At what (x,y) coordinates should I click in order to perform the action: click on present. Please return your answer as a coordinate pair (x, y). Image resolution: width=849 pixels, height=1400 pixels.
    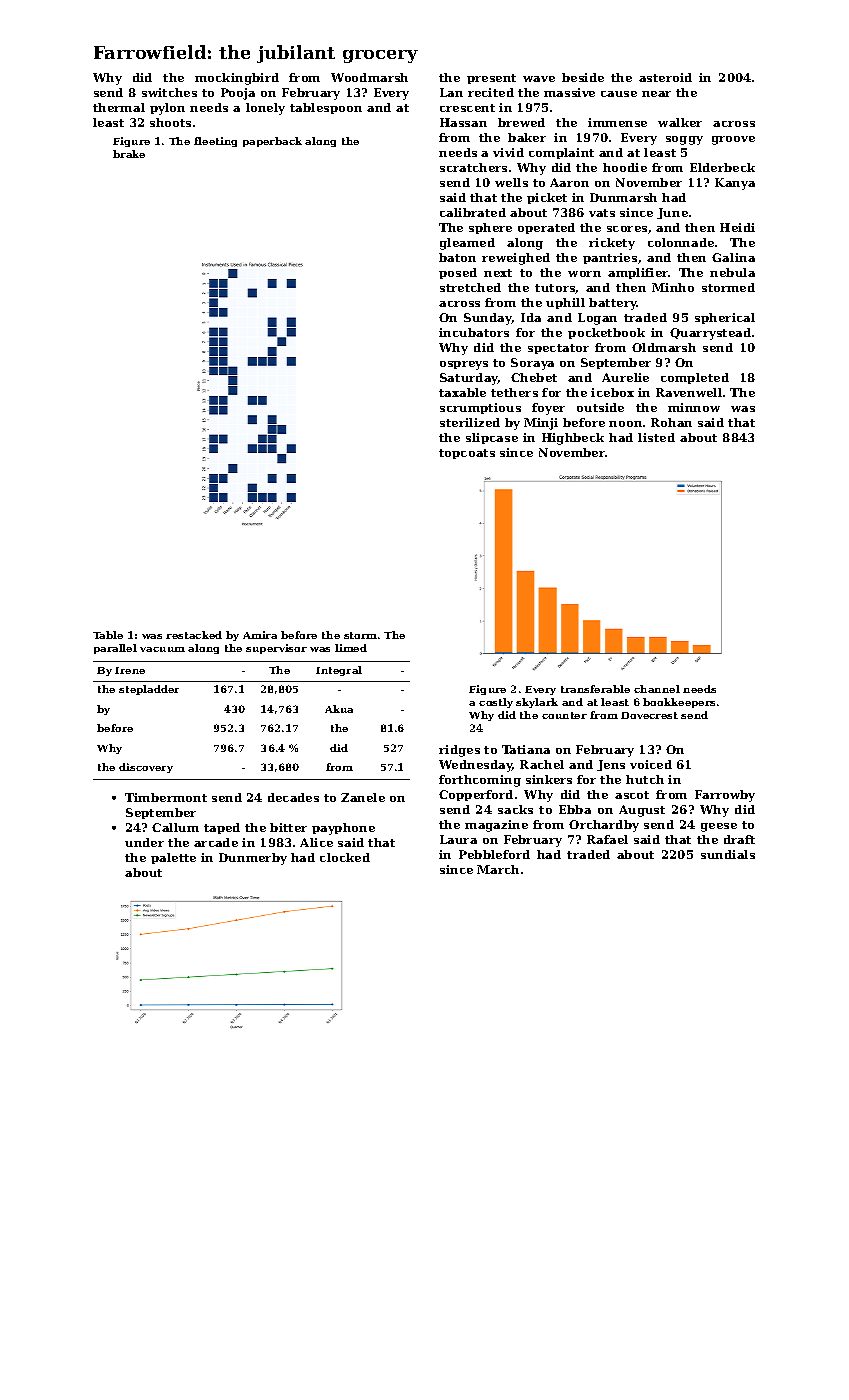
    Looking at the image, I should click on (491, 79).
